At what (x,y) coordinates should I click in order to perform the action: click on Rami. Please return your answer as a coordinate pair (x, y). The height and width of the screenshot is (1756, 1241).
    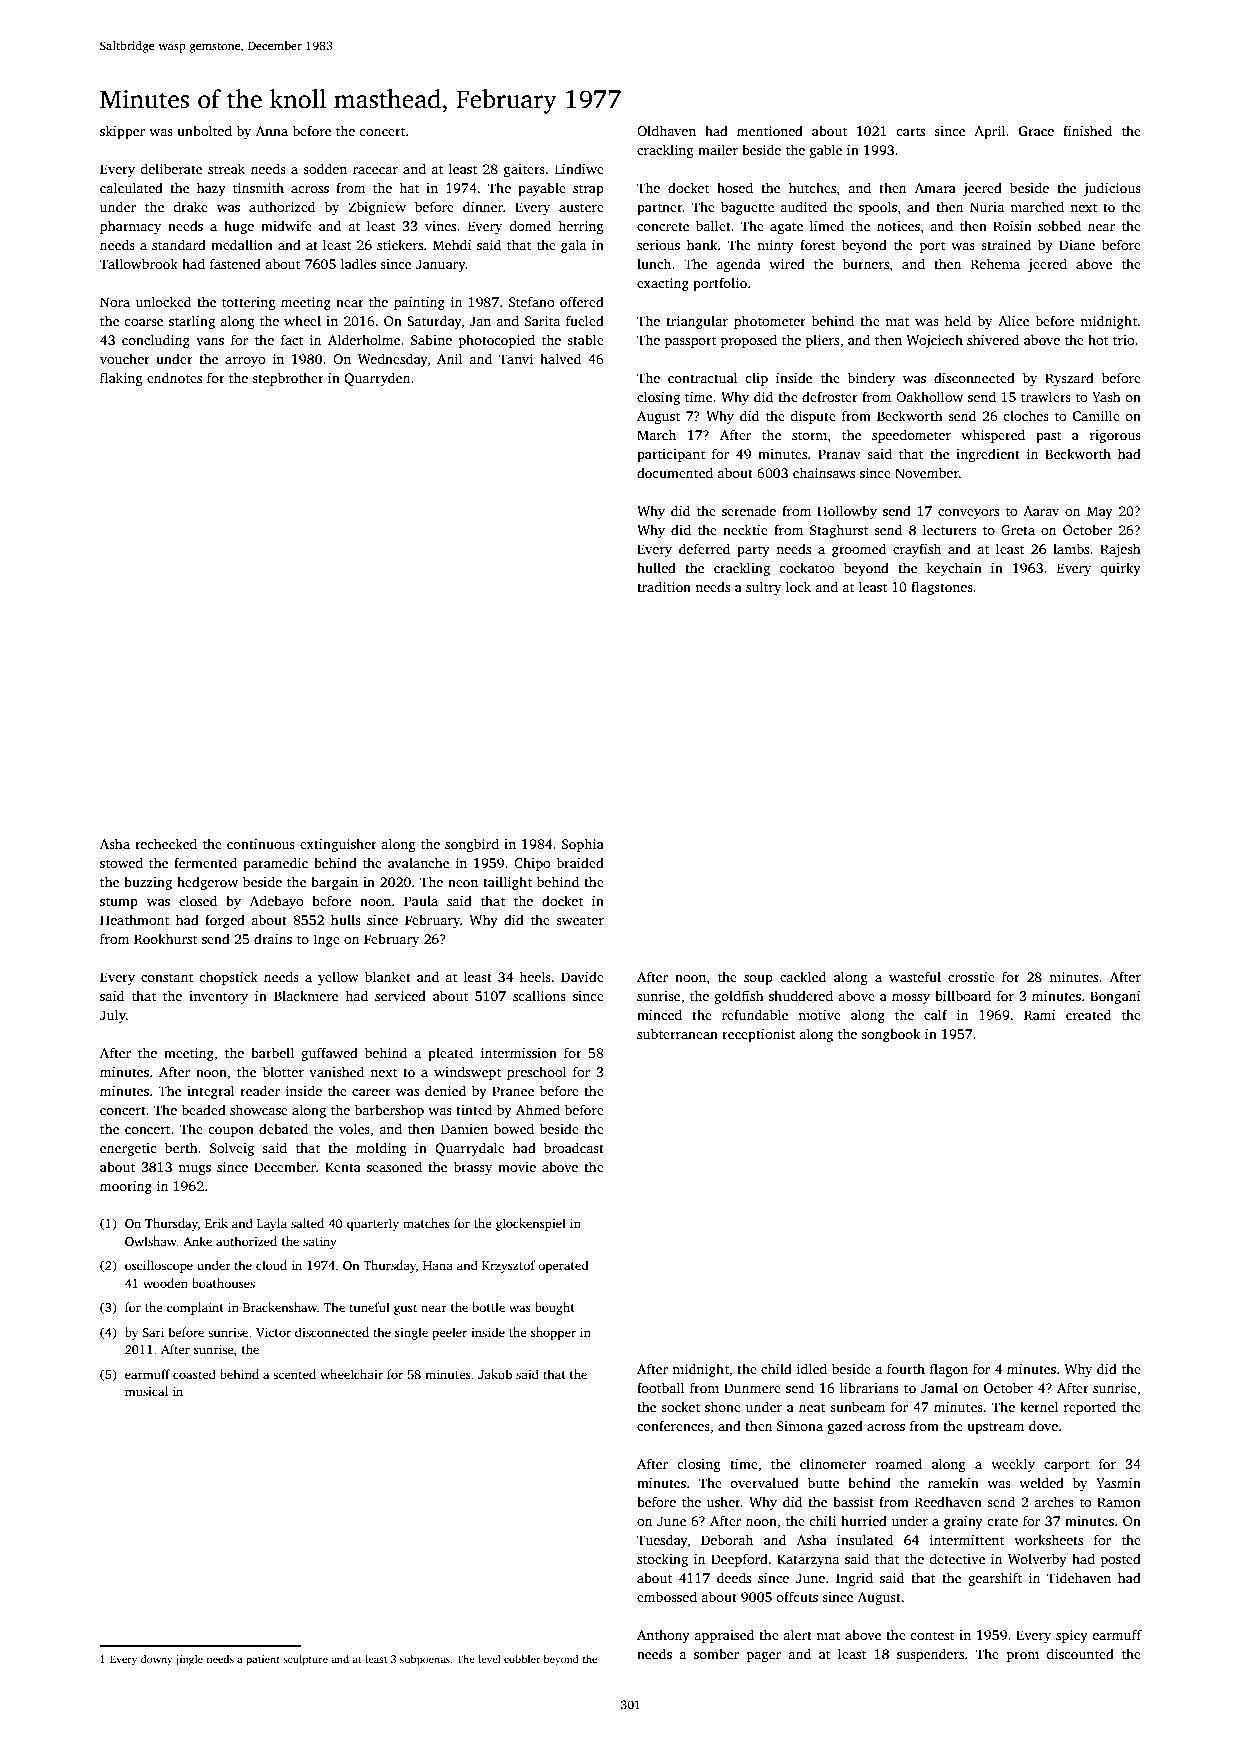
    Looking at the image, I should click on (1040, 1015).
